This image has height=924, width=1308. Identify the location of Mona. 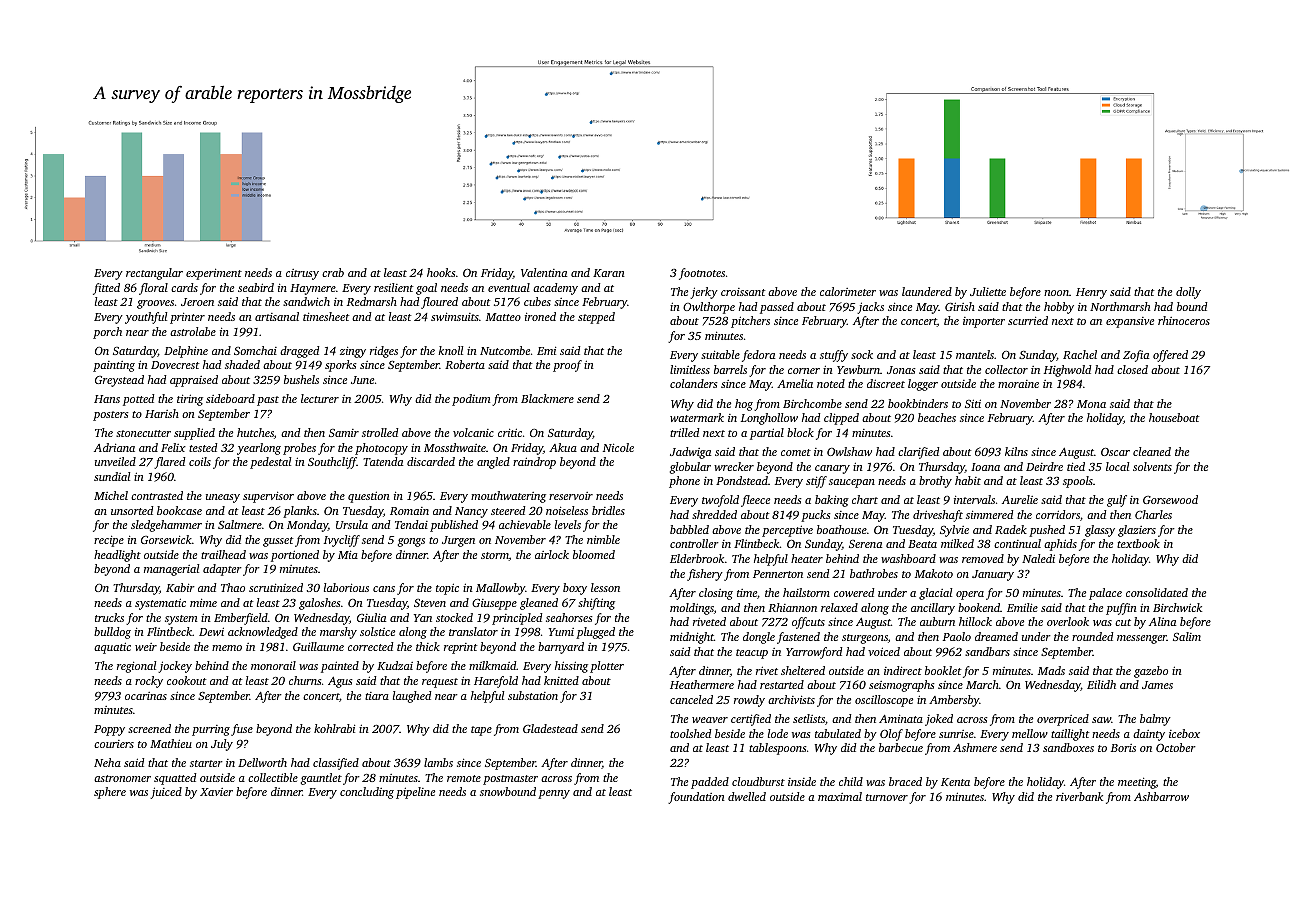
(1091, 404).
